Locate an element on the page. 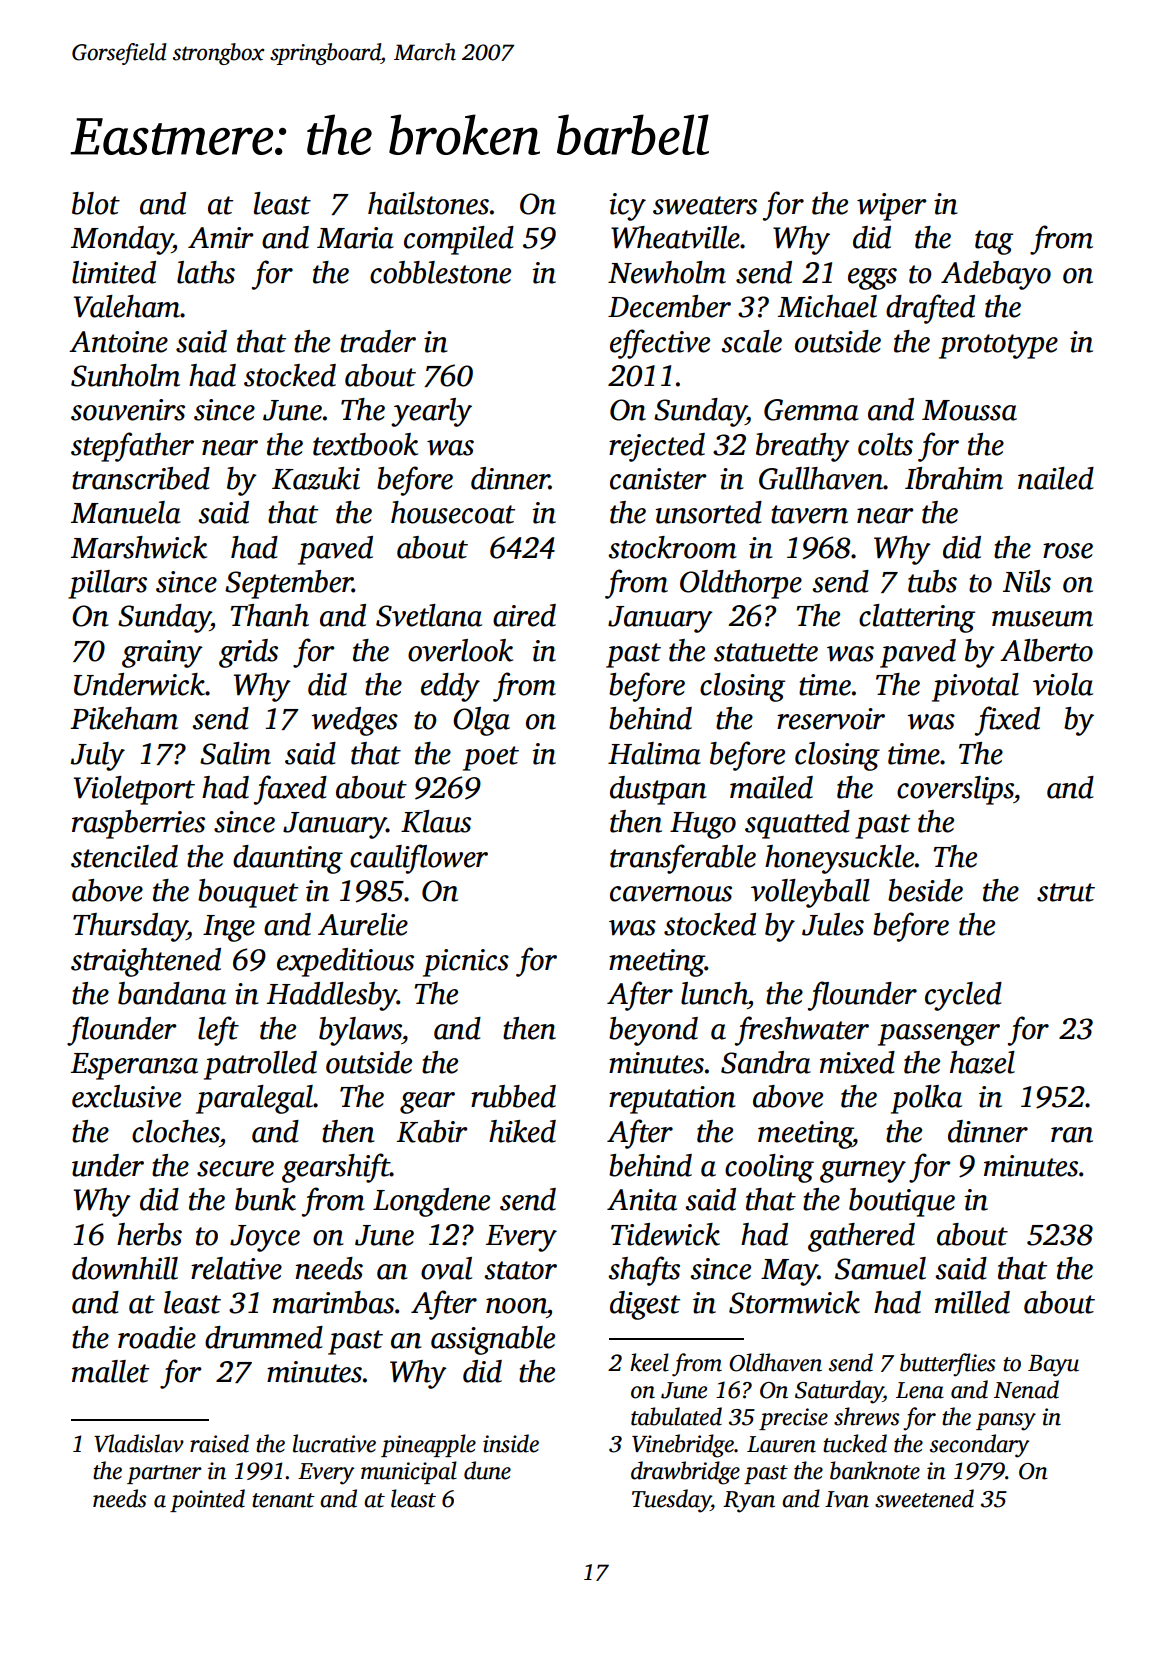  strut is located at coordinates (1066, 892).
